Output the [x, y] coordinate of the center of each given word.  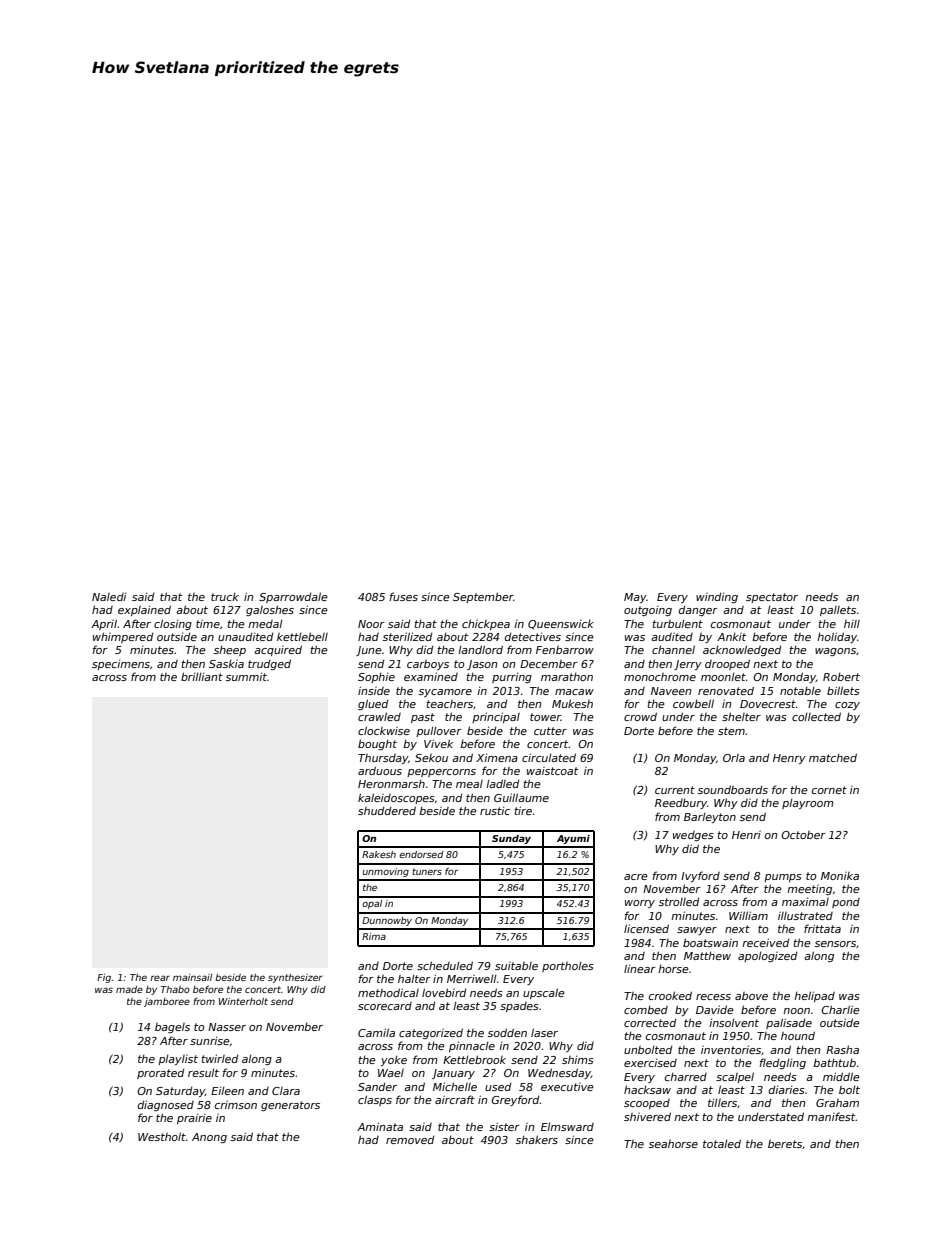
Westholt [162, 1136]
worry [640, 904]
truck [225, 596]
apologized [767, 956]
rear [160, 978]
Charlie [840, 1009]
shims [578, 1059]
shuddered [387, 810]
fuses [403, 596]
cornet [829, 790]
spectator [772, 598]
